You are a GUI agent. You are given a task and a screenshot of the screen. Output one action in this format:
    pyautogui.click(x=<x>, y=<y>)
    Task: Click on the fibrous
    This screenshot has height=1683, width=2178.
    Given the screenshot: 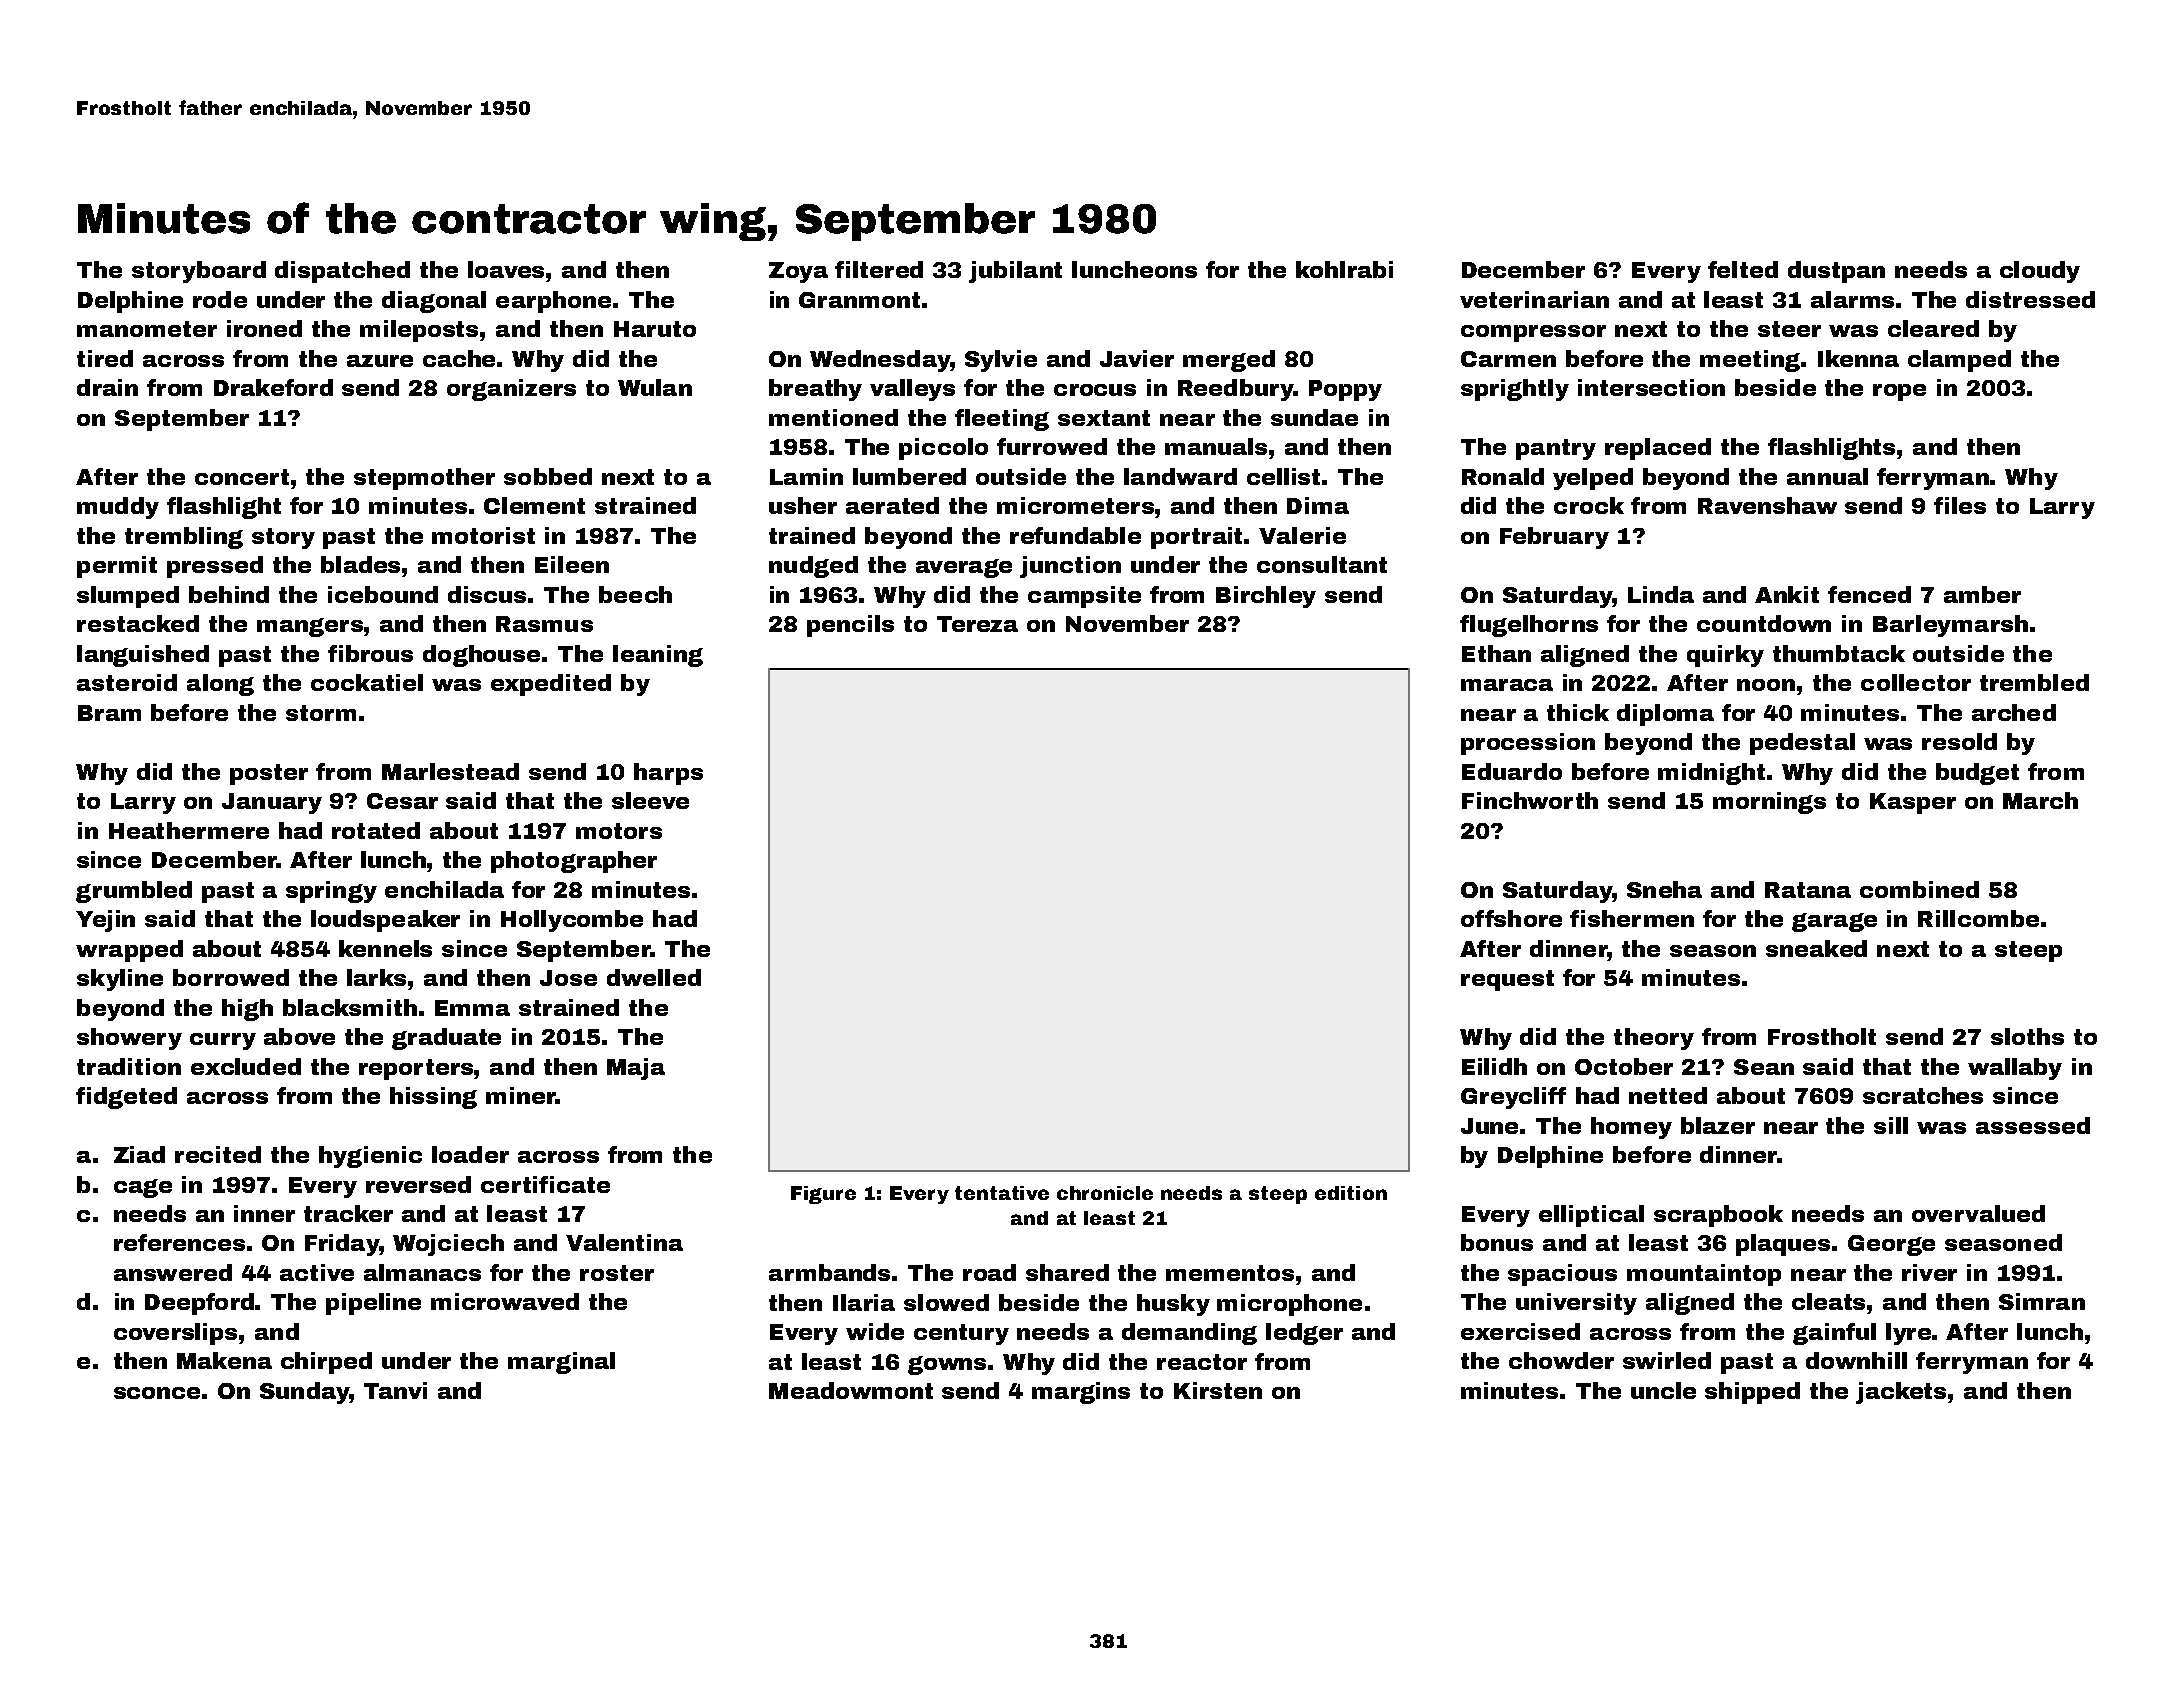 What is the action you would take?
    pyautogui.click(x=370, y=653)
